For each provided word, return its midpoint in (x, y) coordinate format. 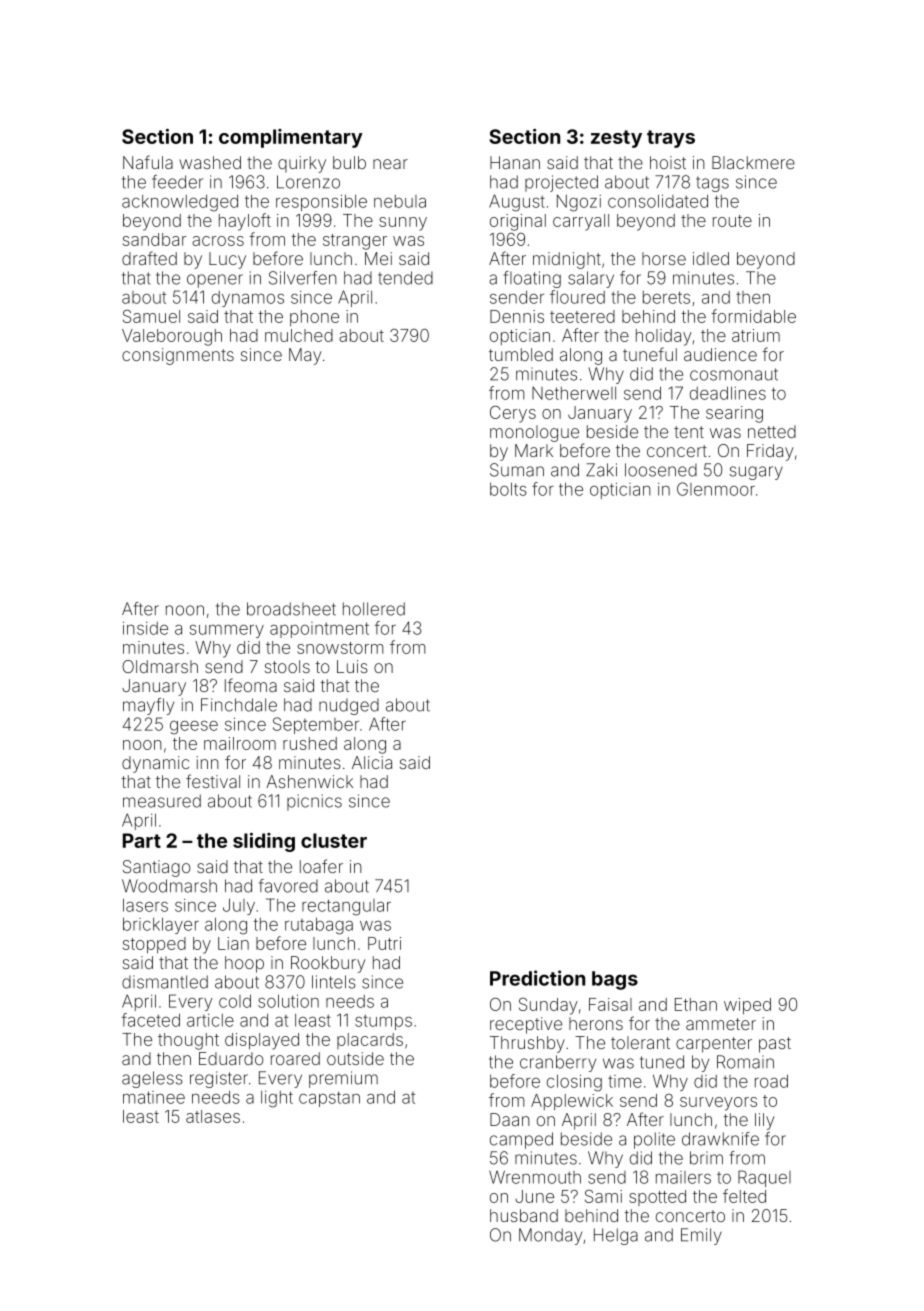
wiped (747, 1006)
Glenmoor (716, 489)
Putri (384, 943)
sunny (403, 224)
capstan (329, 1099)
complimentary (291, 138)
